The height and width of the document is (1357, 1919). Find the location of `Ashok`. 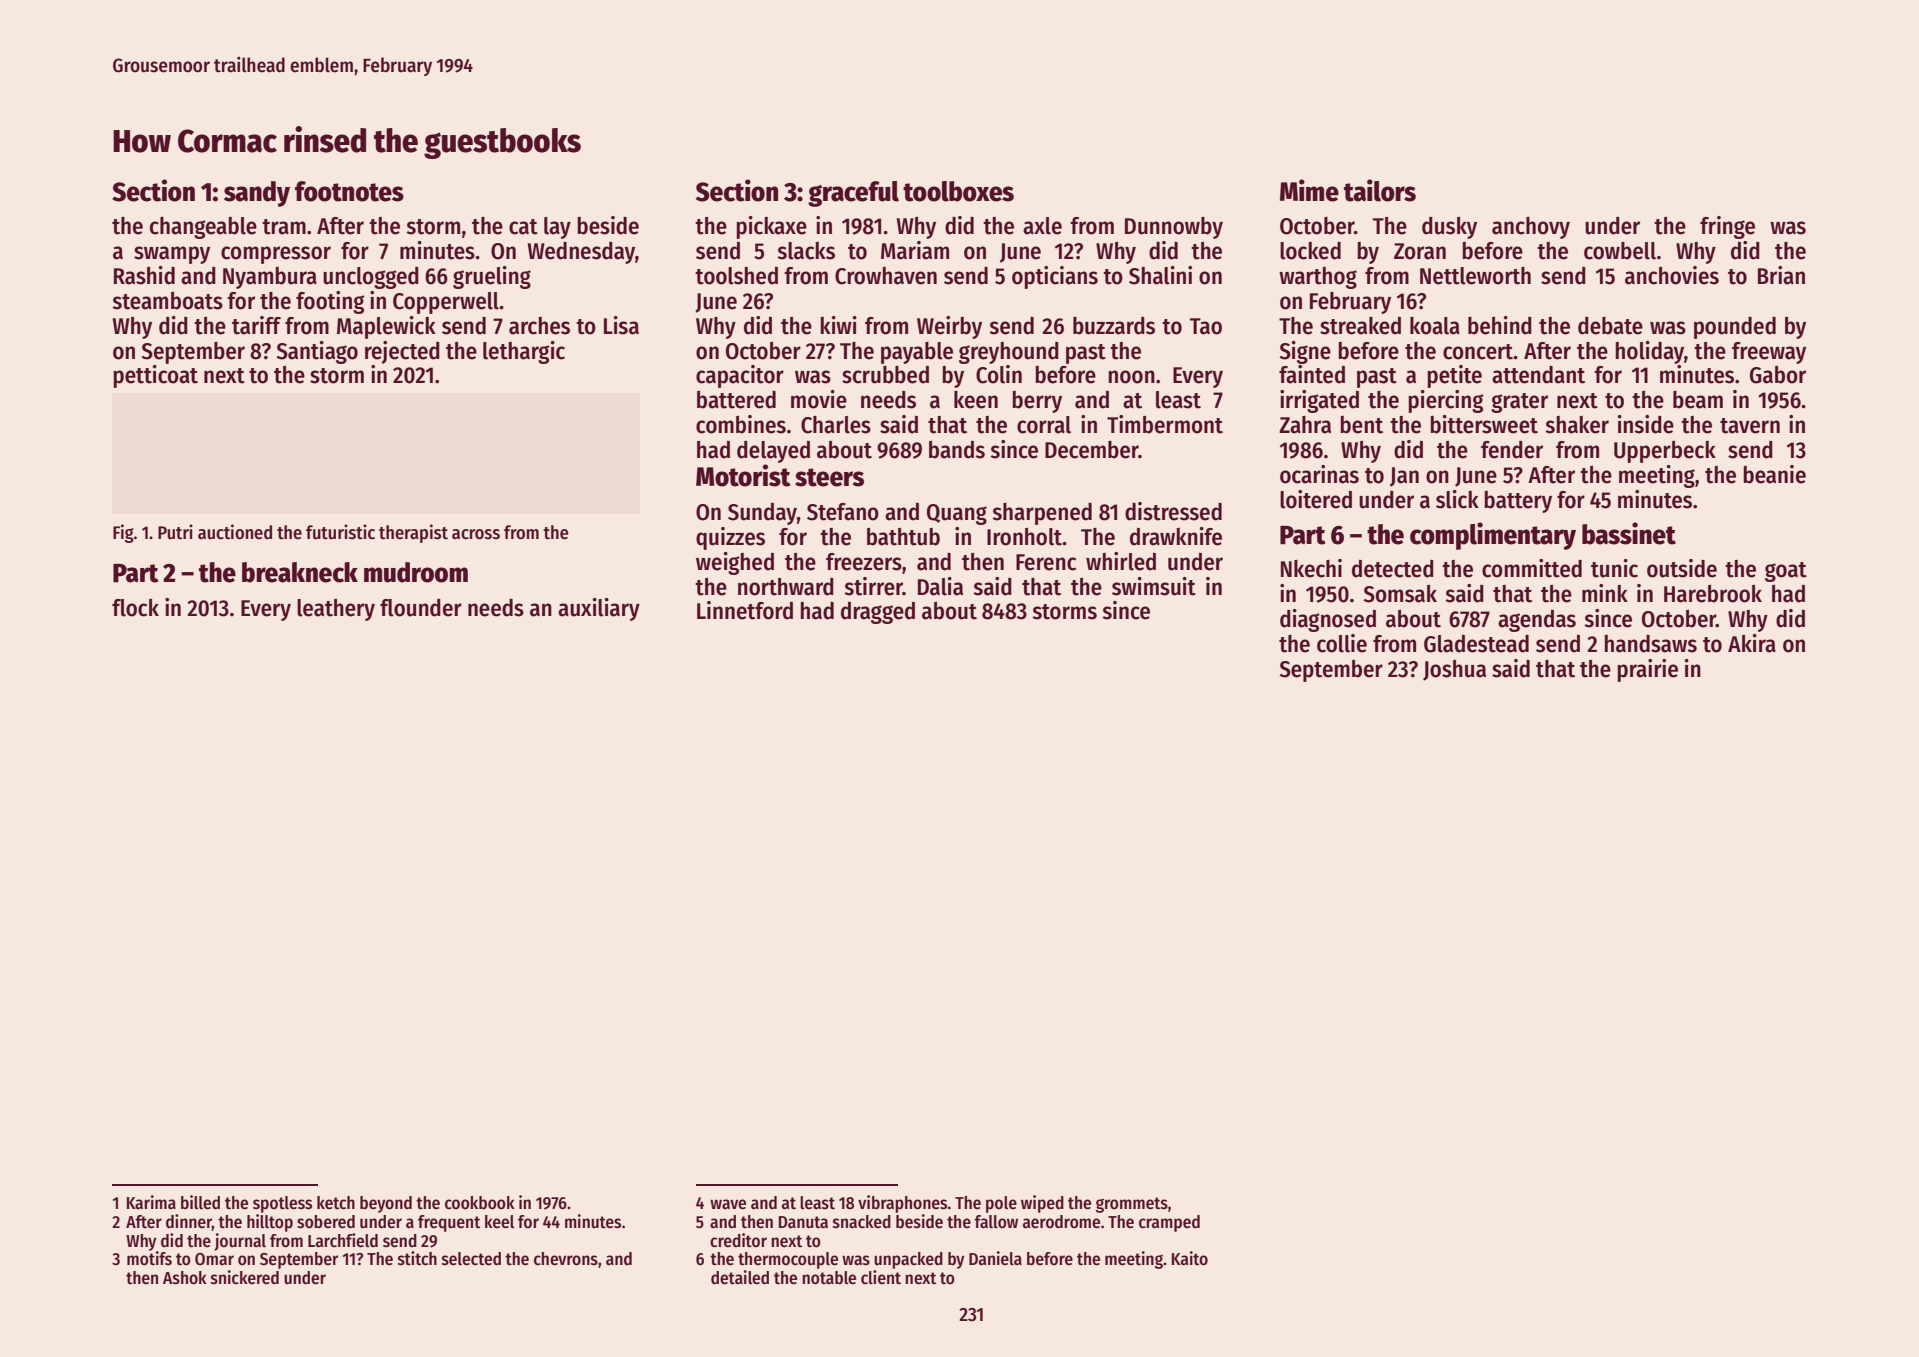

Ashok is located at coordinates (185, 1278).
